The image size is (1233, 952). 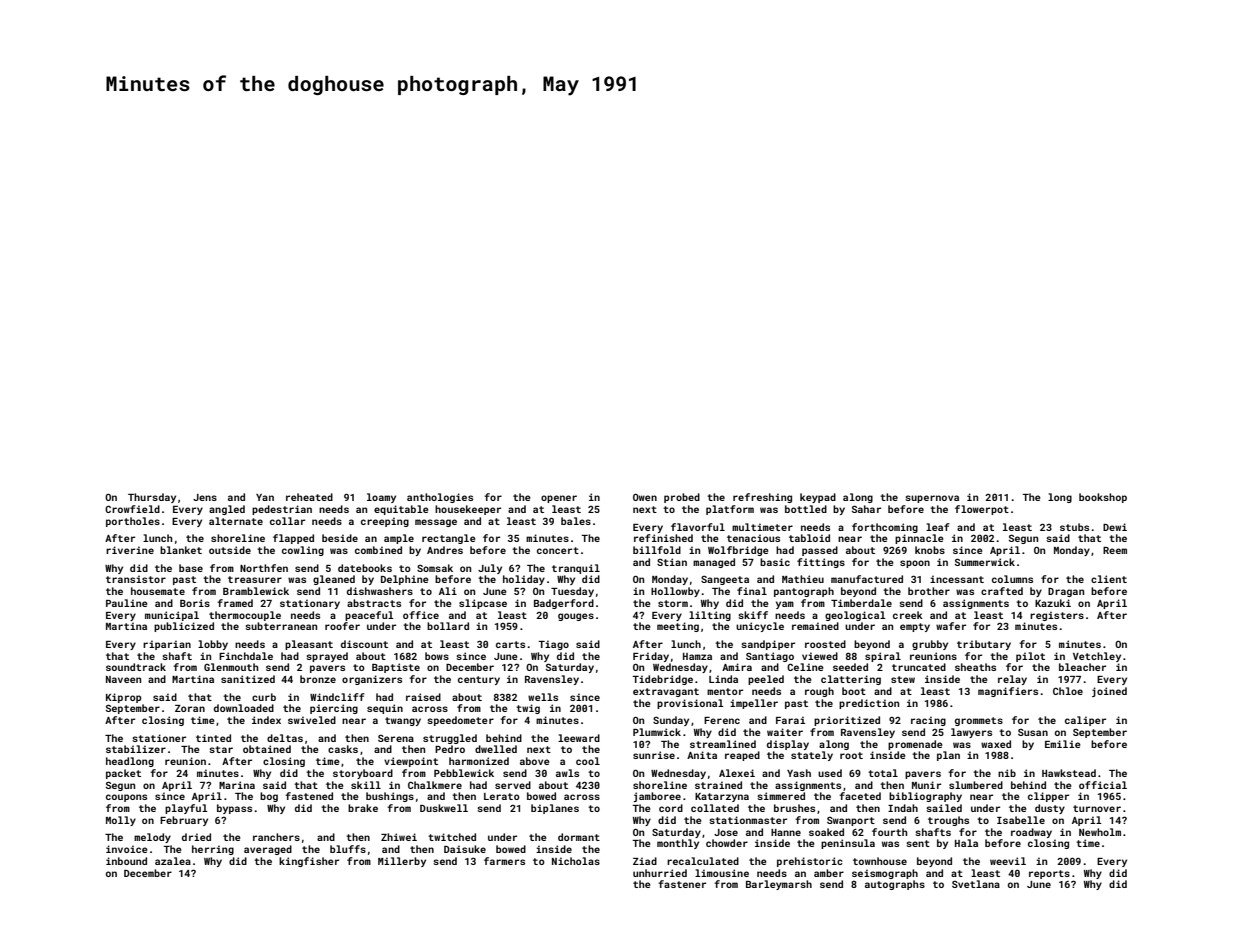 I want to click on Tuesday, so click(x=572, y=592).
